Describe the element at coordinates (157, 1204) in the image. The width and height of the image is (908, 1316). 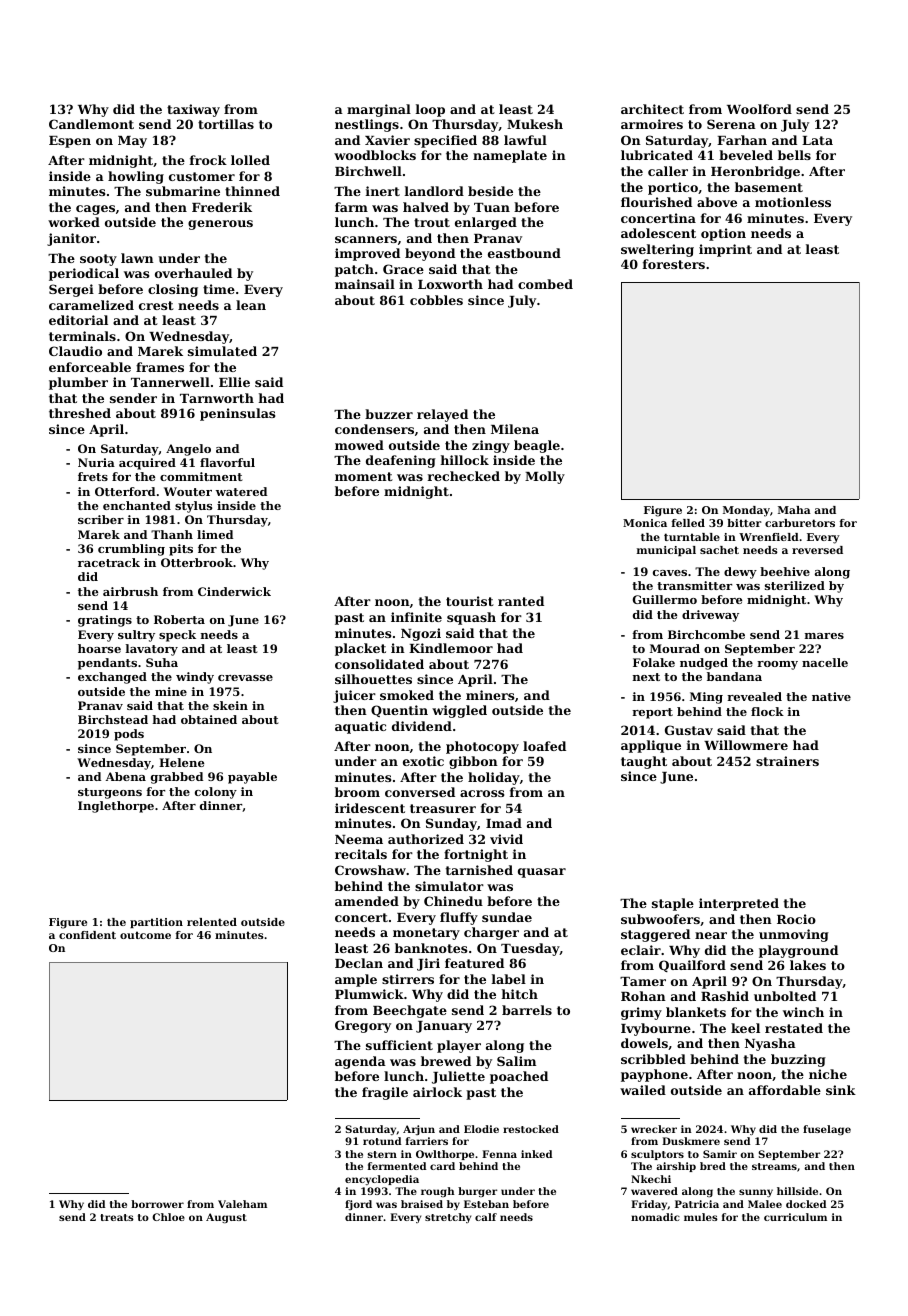
I see `borrower` at that location.
